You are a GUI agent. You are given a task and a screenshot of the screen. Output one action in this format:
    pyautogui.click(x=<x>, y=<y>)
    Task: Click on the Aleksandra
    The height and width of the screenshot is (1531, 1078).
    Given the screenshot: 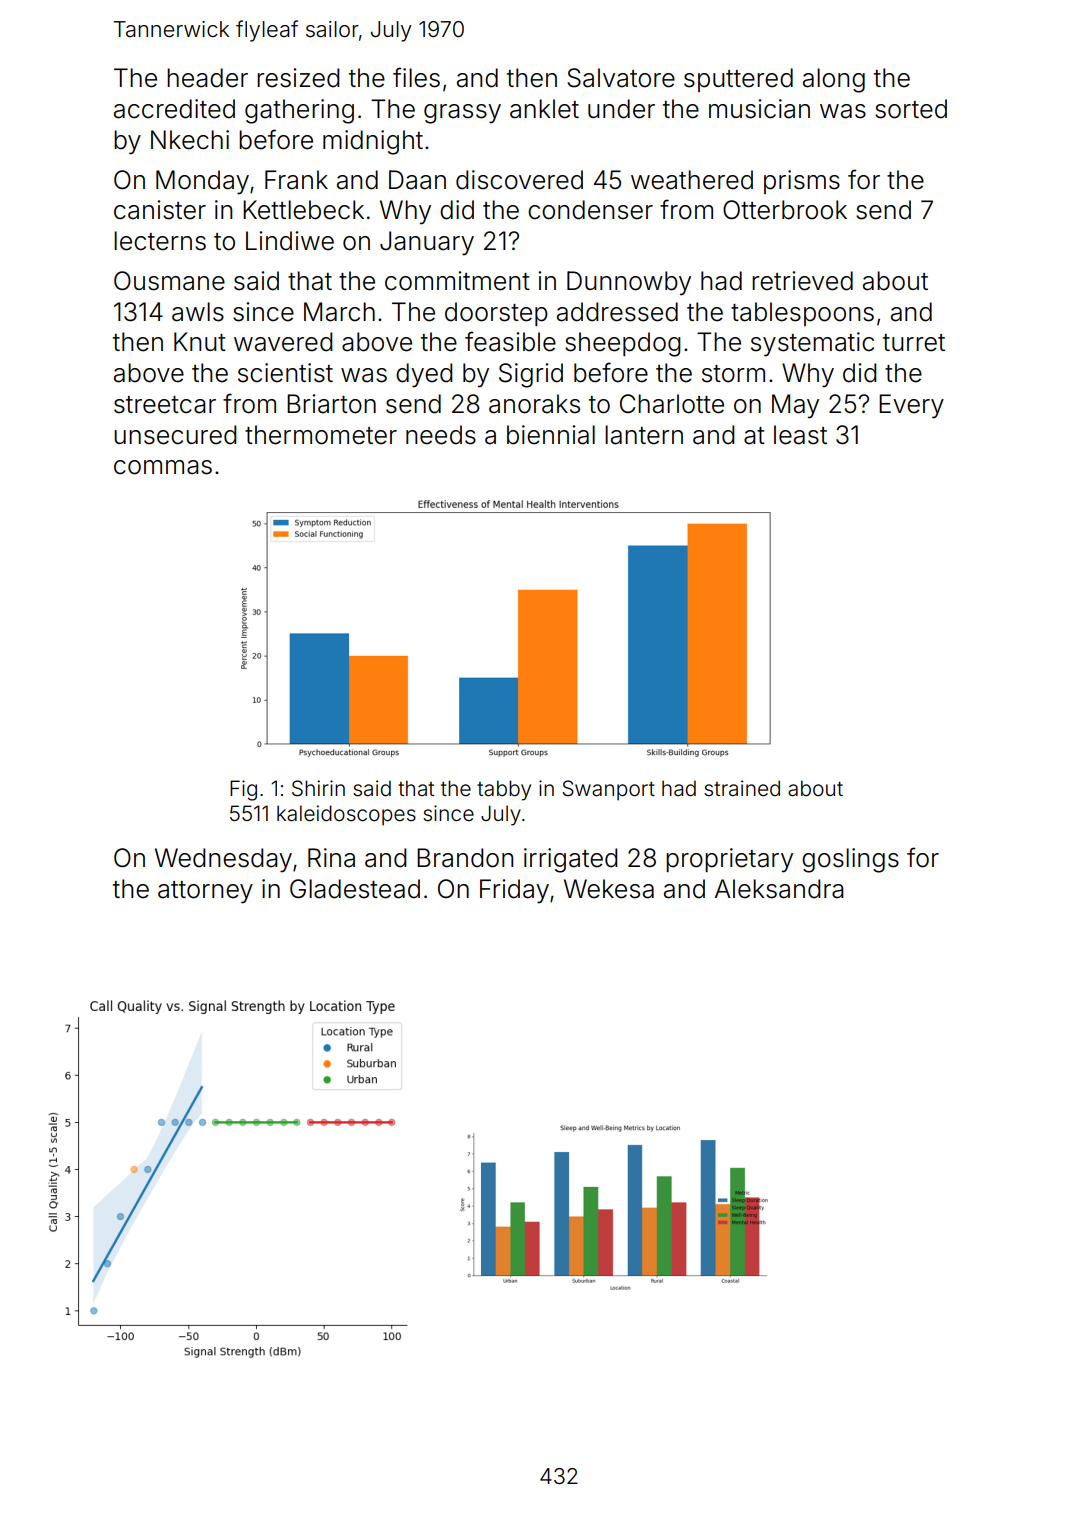 What is the action you would take?
    pyautogui.click(x=779, y=889)
